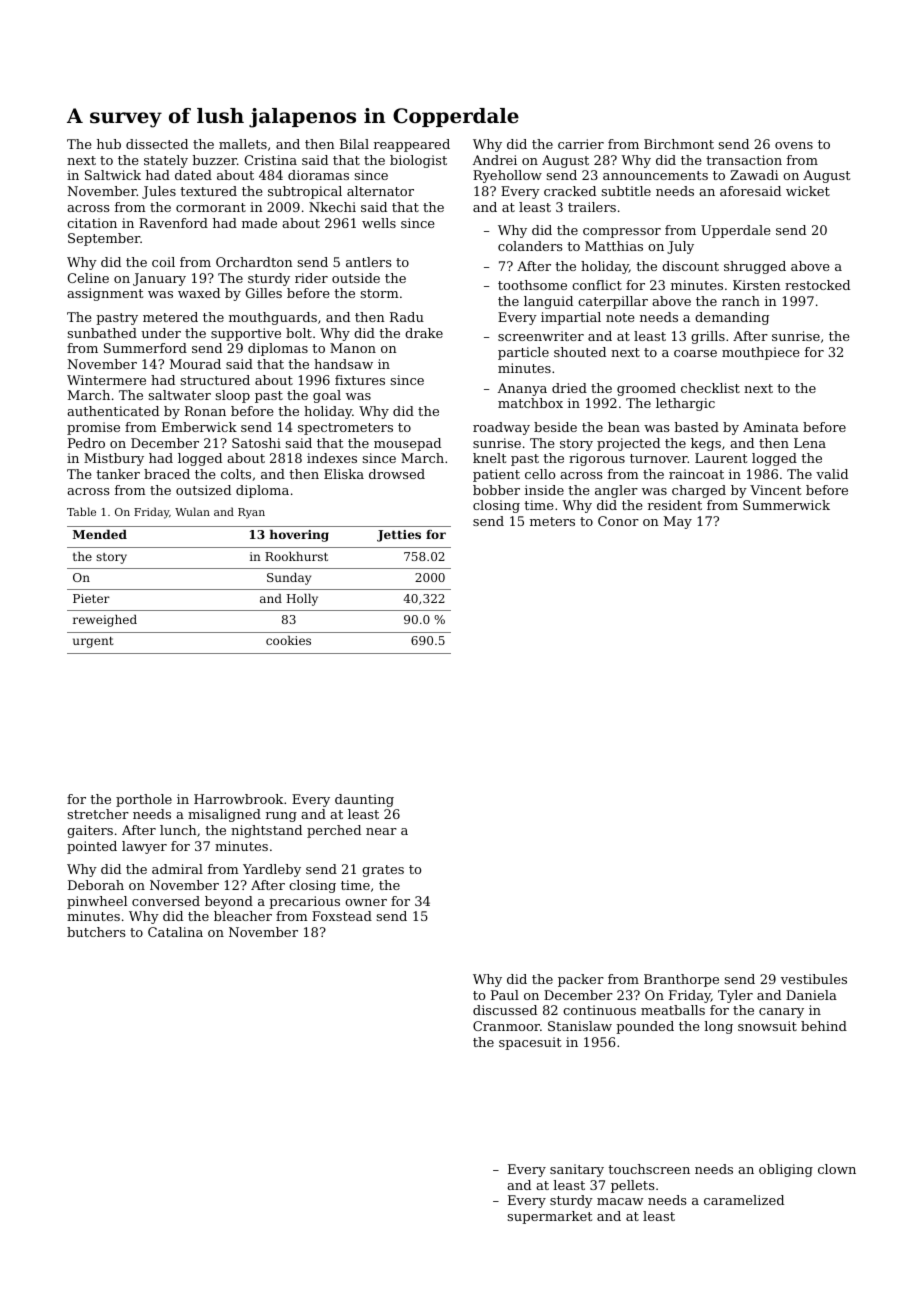 Image resolution: width=924 pixels, height=1308 pixels. I want to click on hub, so click(109, 144).
